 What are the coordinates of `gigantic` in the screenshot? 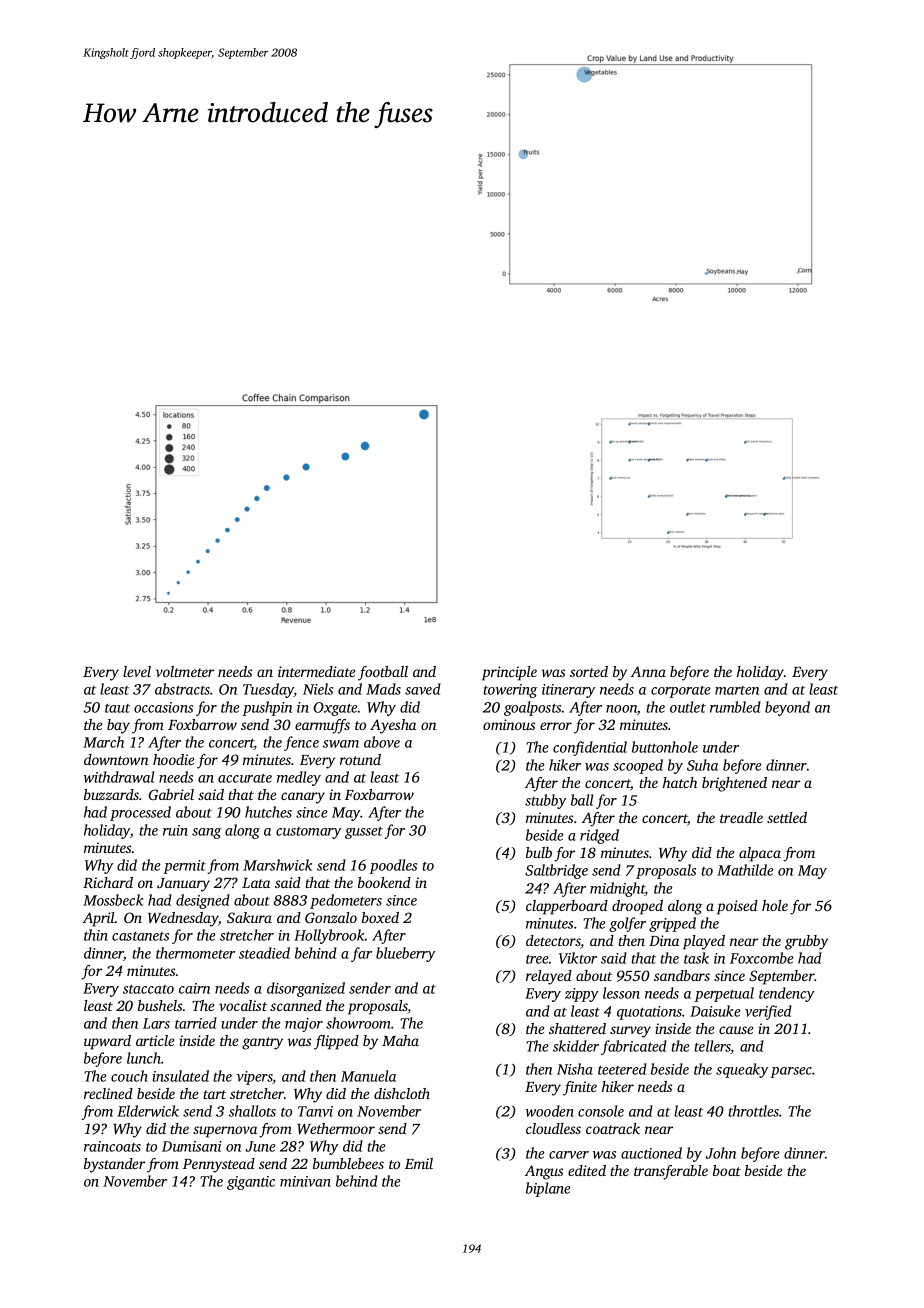 It's located at (251, 1183).
